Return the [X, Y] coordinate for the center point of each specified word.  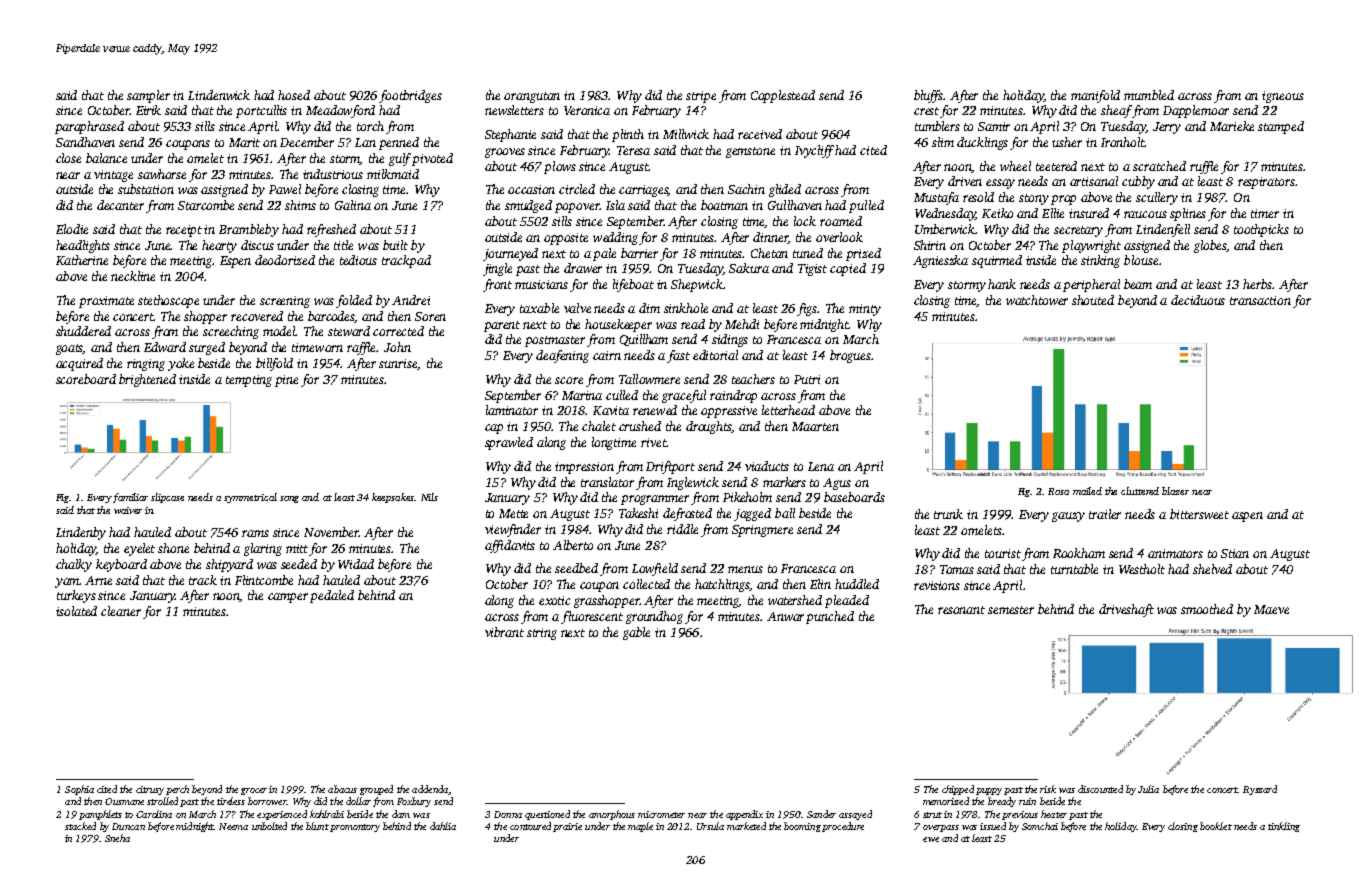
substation [146, 189]
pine [286, 381]
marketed [746, 826]
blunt [317, 826]
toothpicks [1261, 230]
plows [560, 167]
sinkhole [686, 308]
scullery [1157, 198]
